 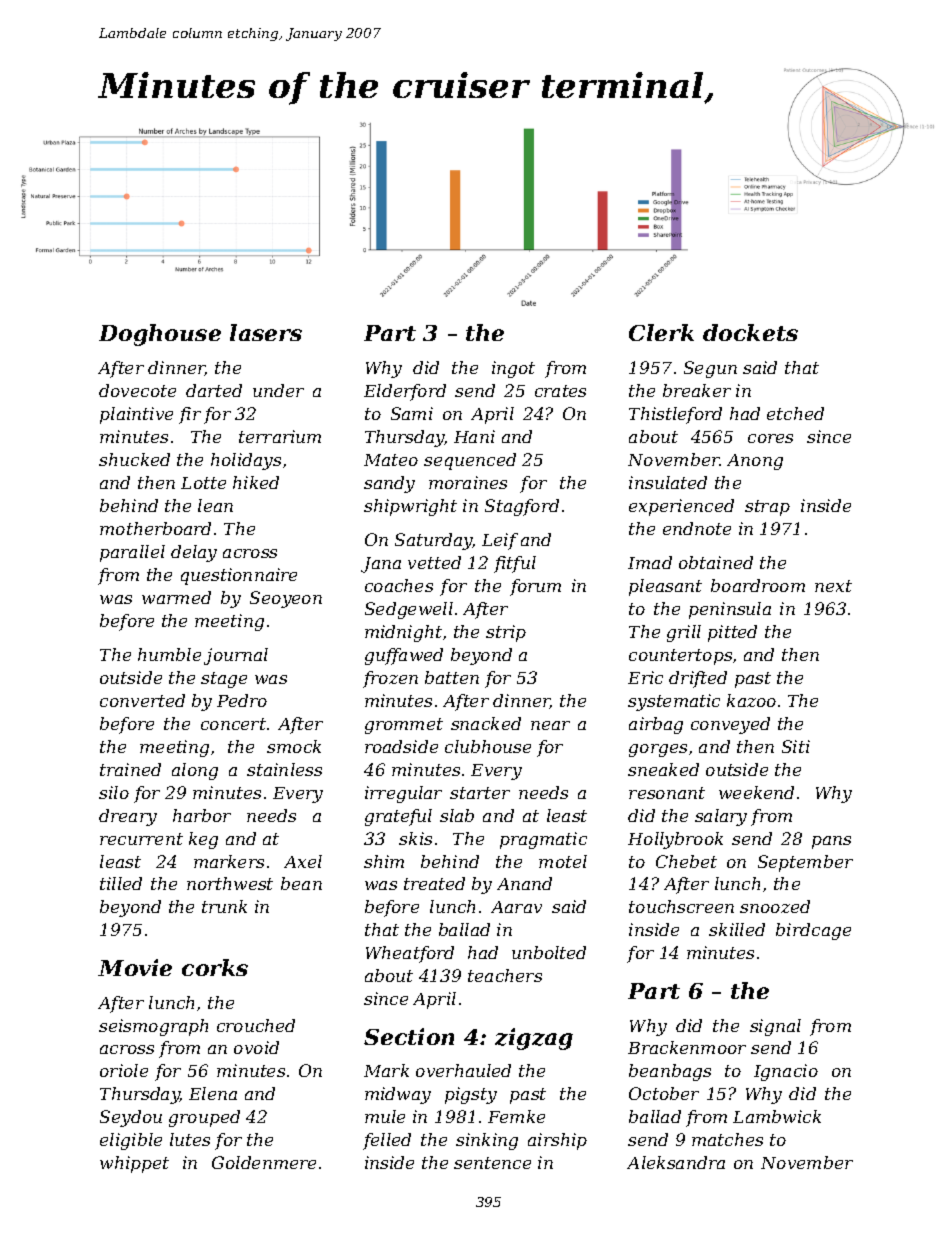 What do you see at coordinates (160, 335) in the screenshot?
I see `Doghouse` at bounding box center [160, 335].
